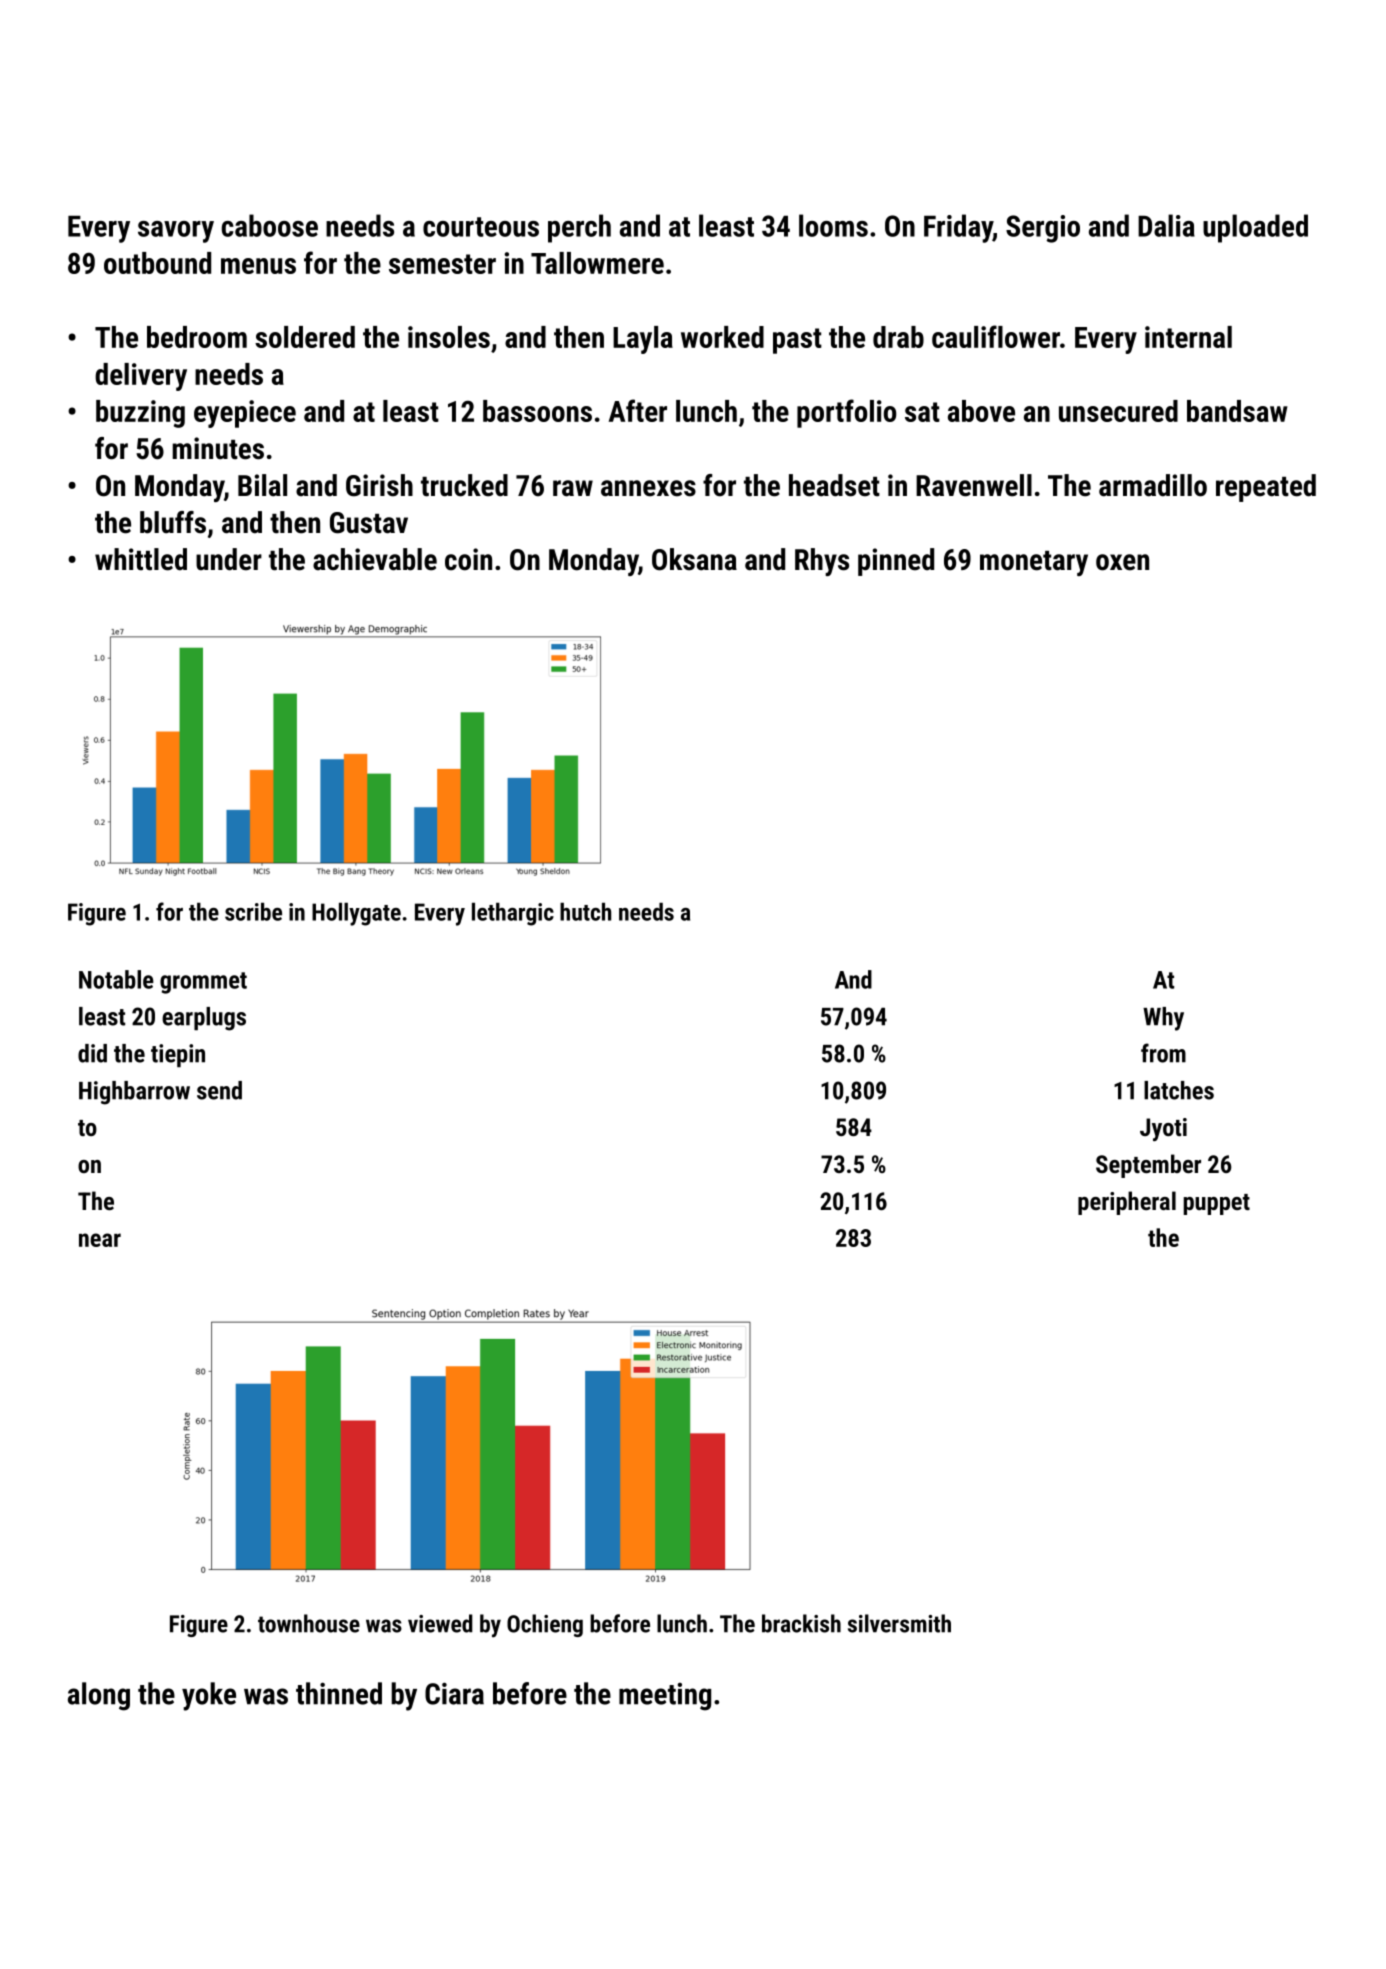  I want to click on silversmith, so click(899, 1623).
